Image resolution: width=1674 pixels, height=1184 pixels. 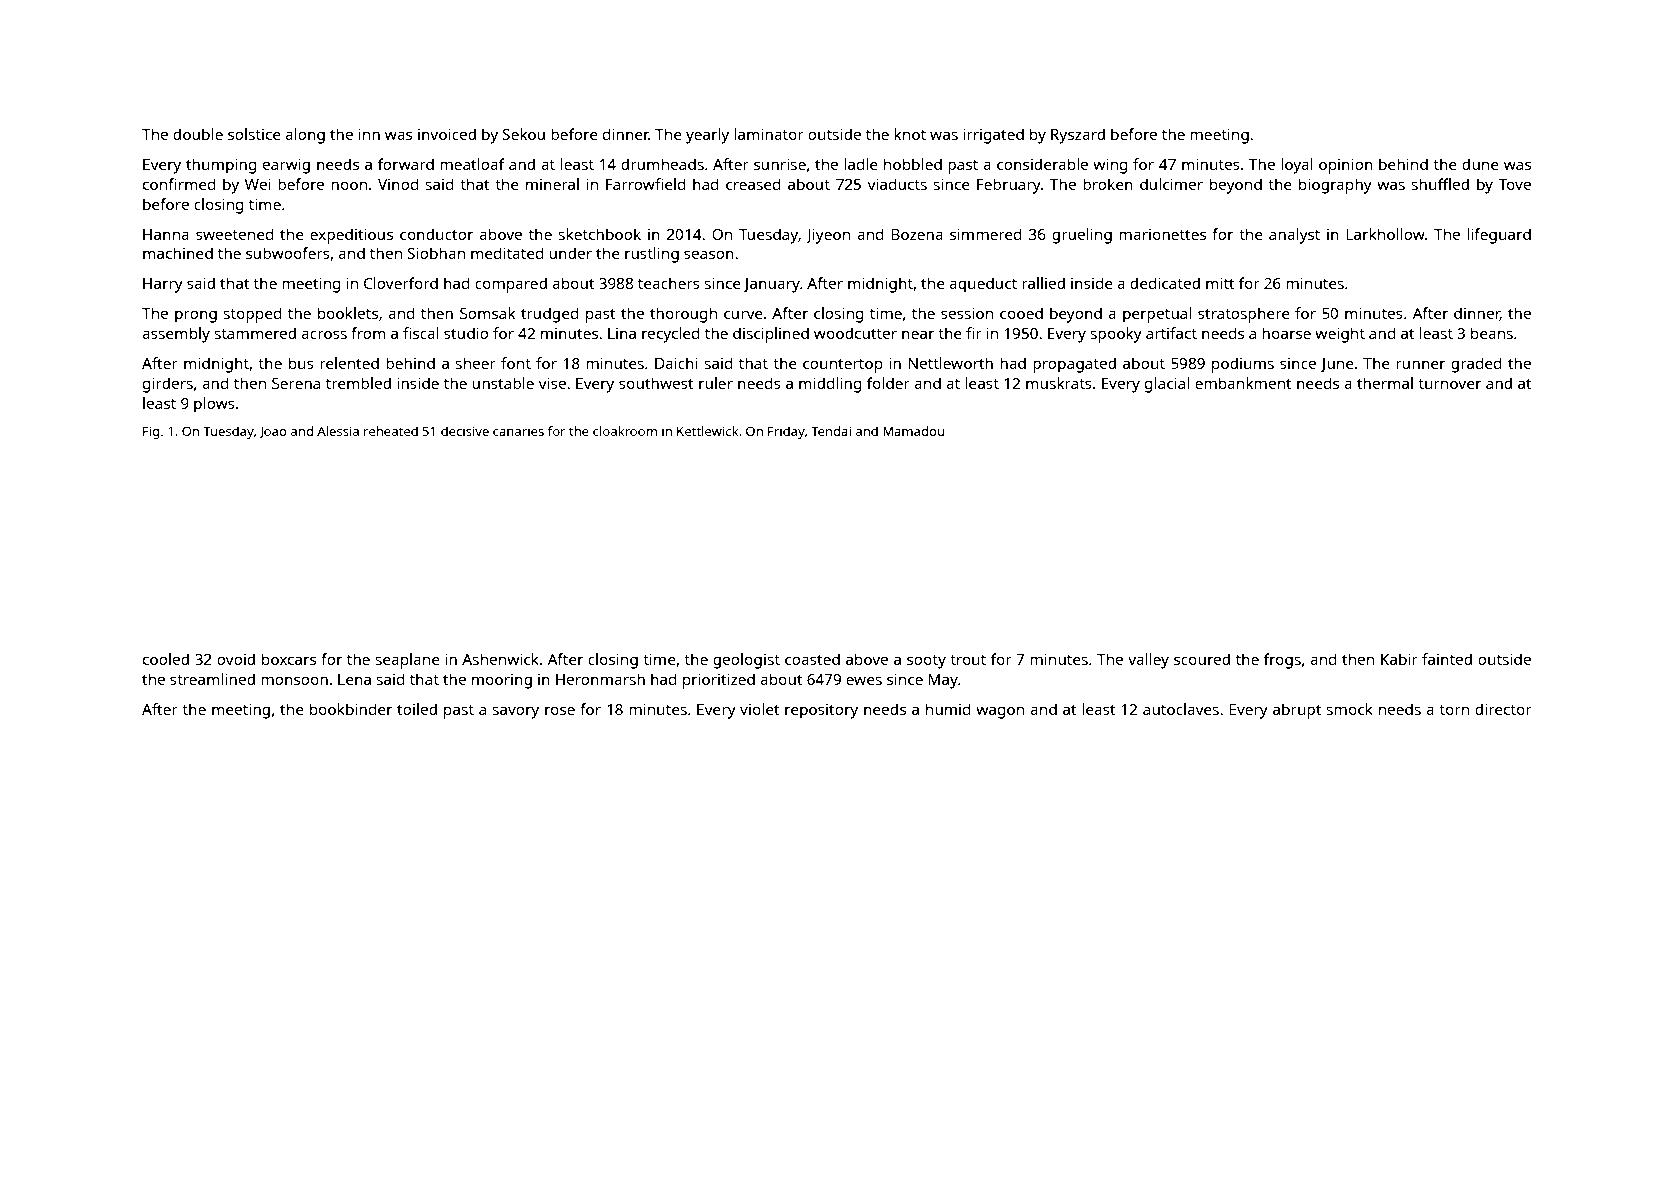 What do you see at coordinates (1480, 164) in the screenshot?
I see `dune` at bounding box center [1480, 164].
